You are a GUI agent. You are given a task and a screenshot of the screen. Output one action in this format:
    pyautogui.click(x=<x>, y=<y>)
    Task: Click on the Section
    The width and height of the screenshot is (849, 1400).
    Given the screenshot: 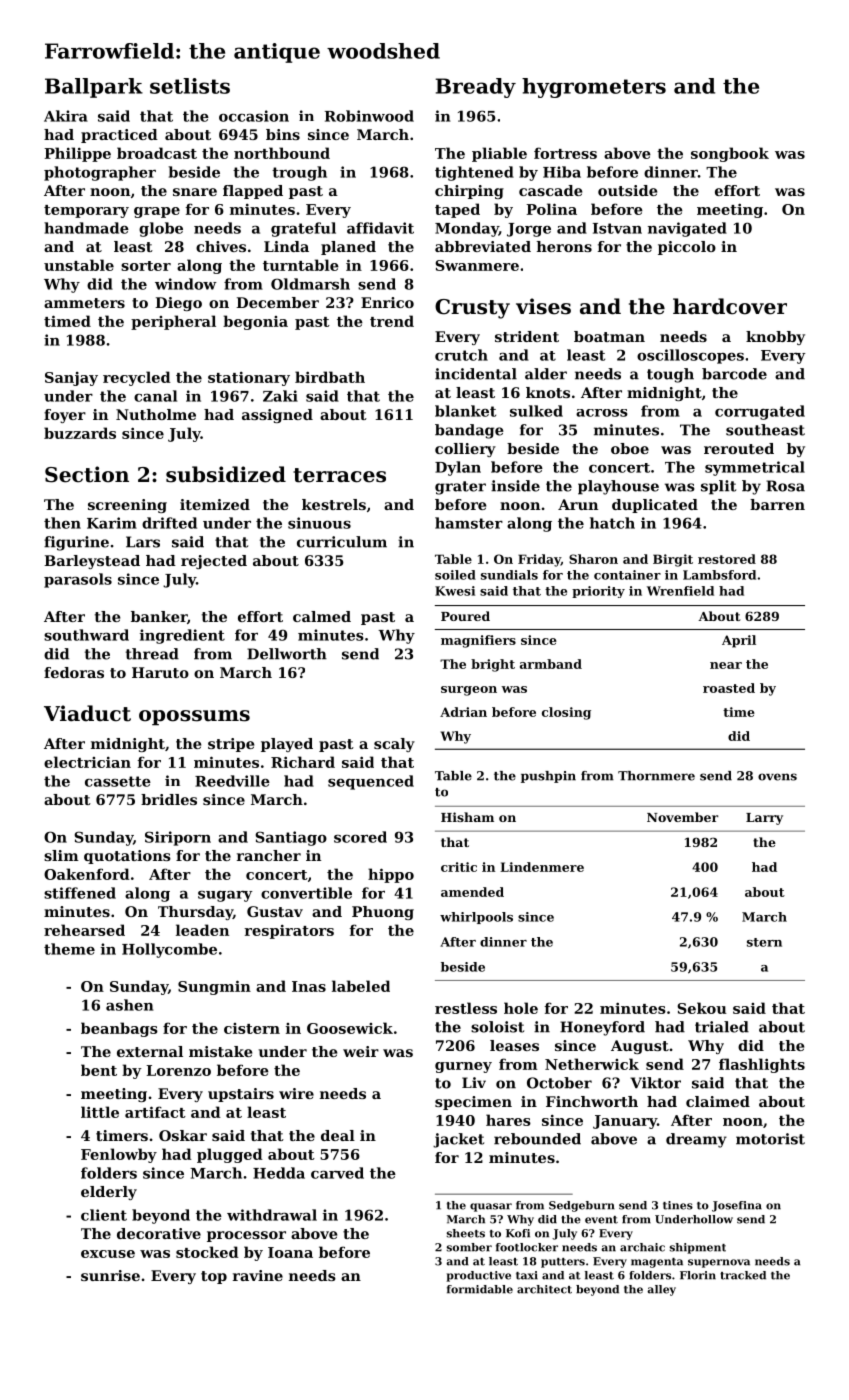 What is the action you would take?
    pyautogui.click(x=87, y=474)
